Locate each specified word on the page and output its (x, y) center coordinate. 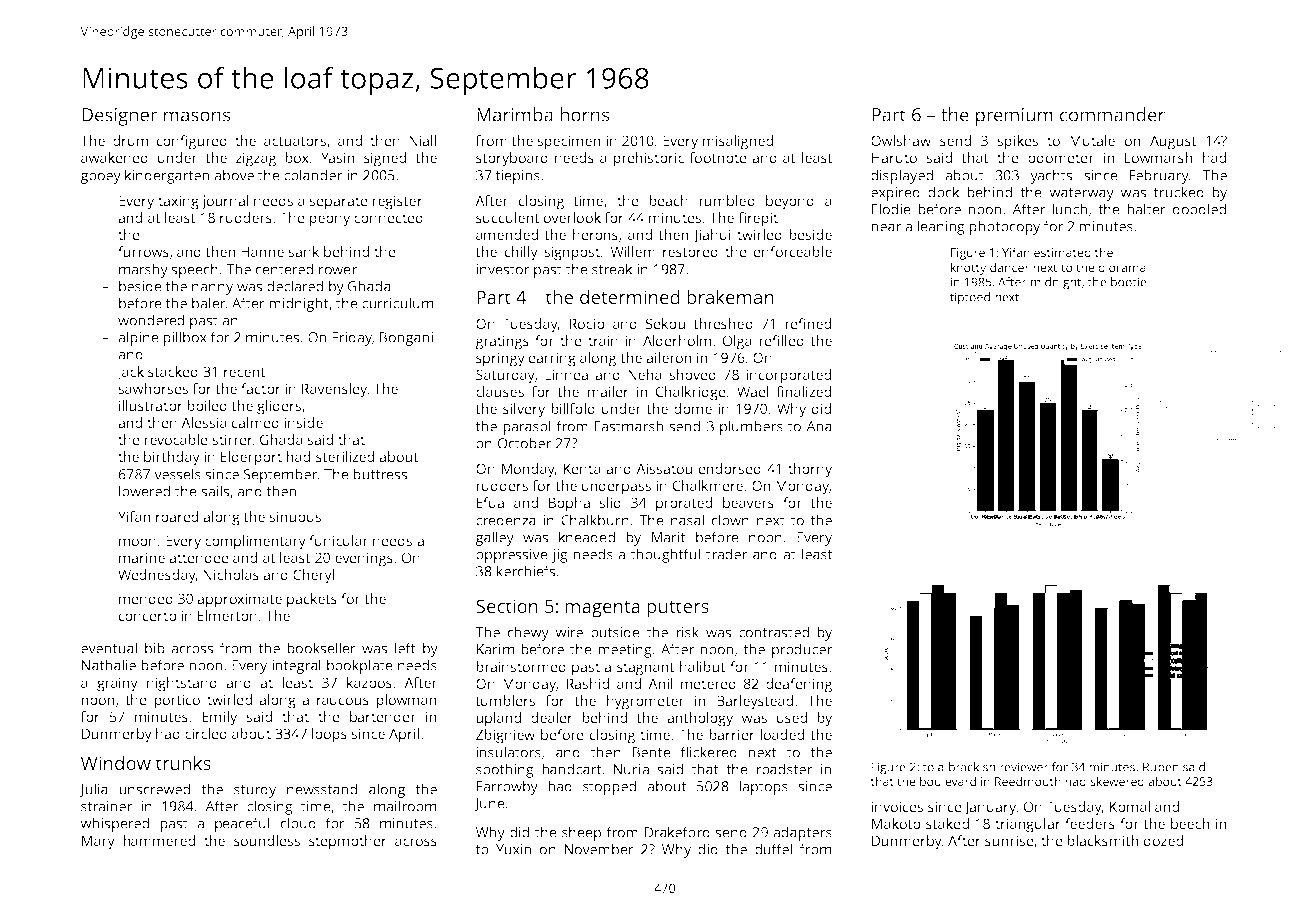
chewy (528, 633)
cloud (298, 823)
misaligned (737, 142)
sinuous (295, 516)
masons (197, 116)
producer (802, 650)
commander (1112, 114)
